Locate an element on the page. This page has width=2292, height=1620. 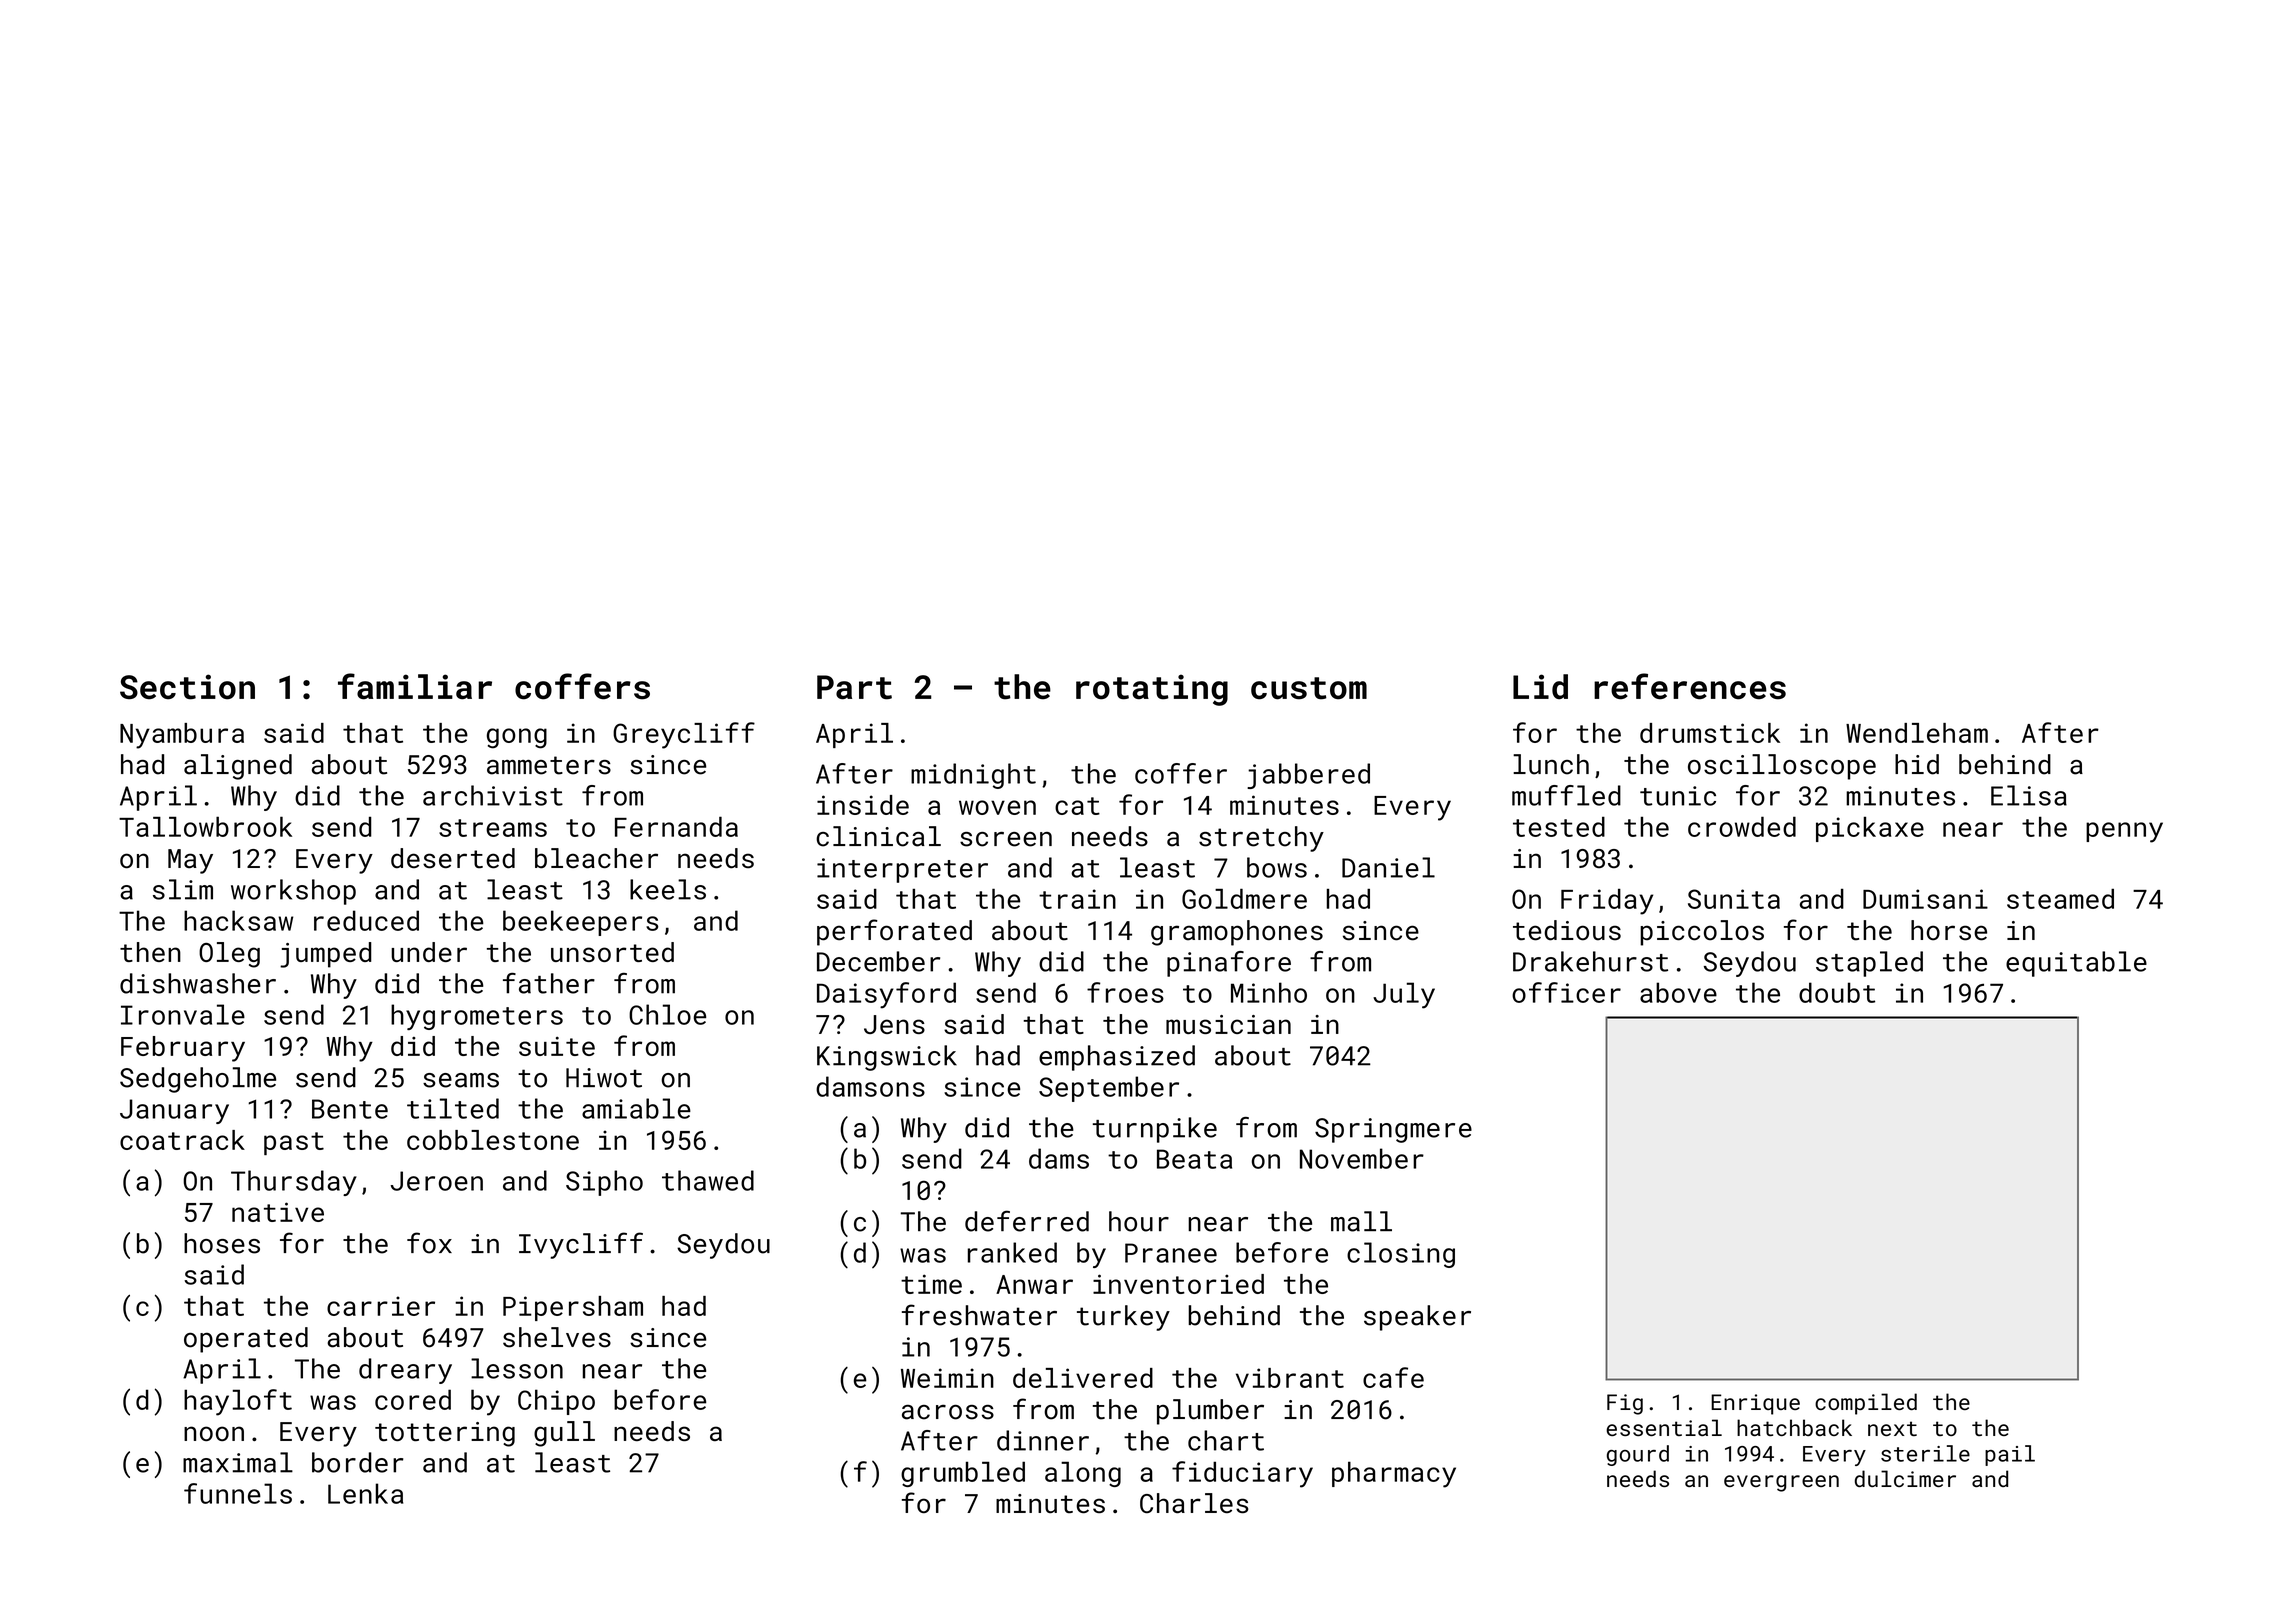
crowded is located at coordinates (1742, 826).
